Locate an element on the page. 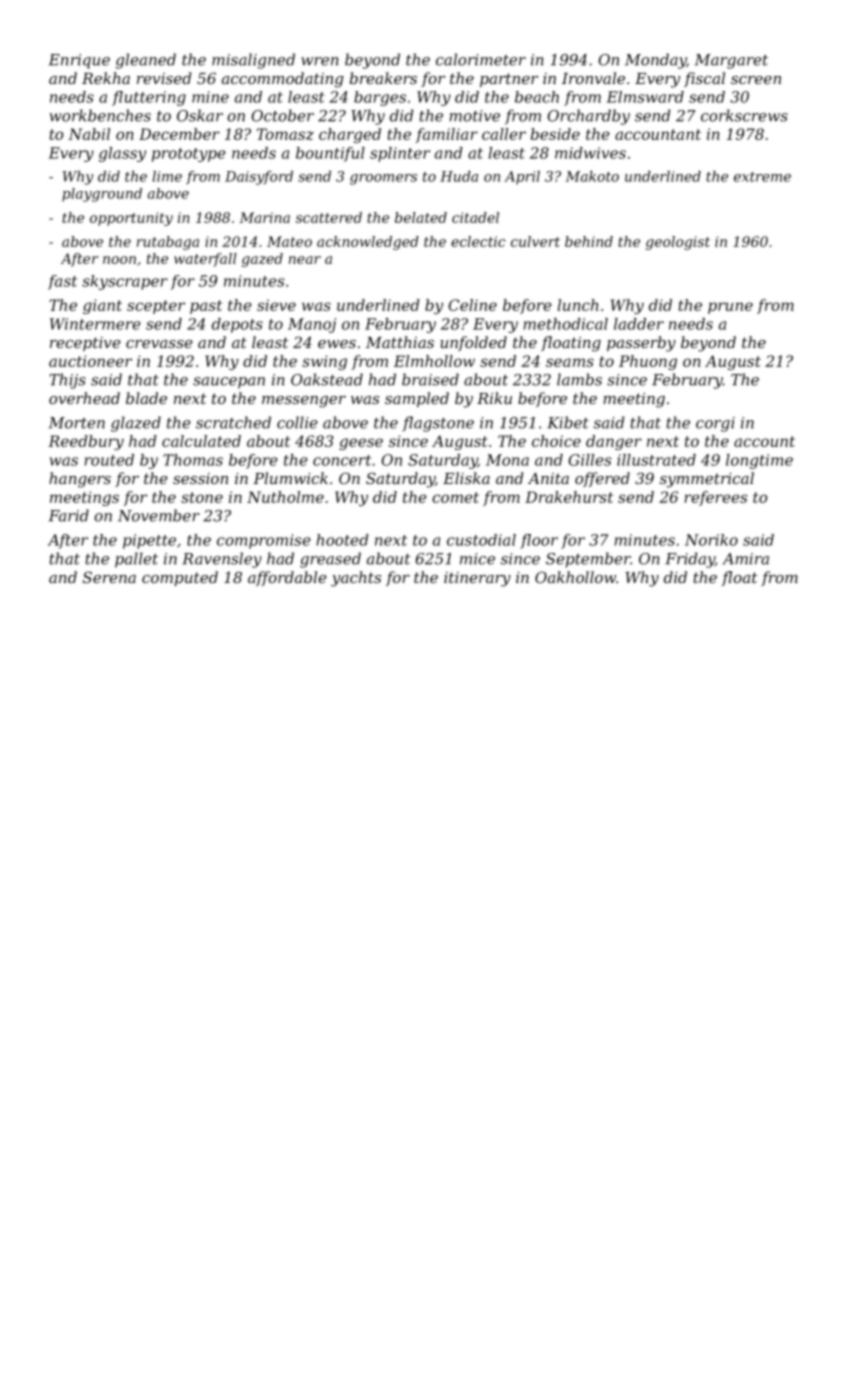  auctioneer is located at coordinates (90, 361).
